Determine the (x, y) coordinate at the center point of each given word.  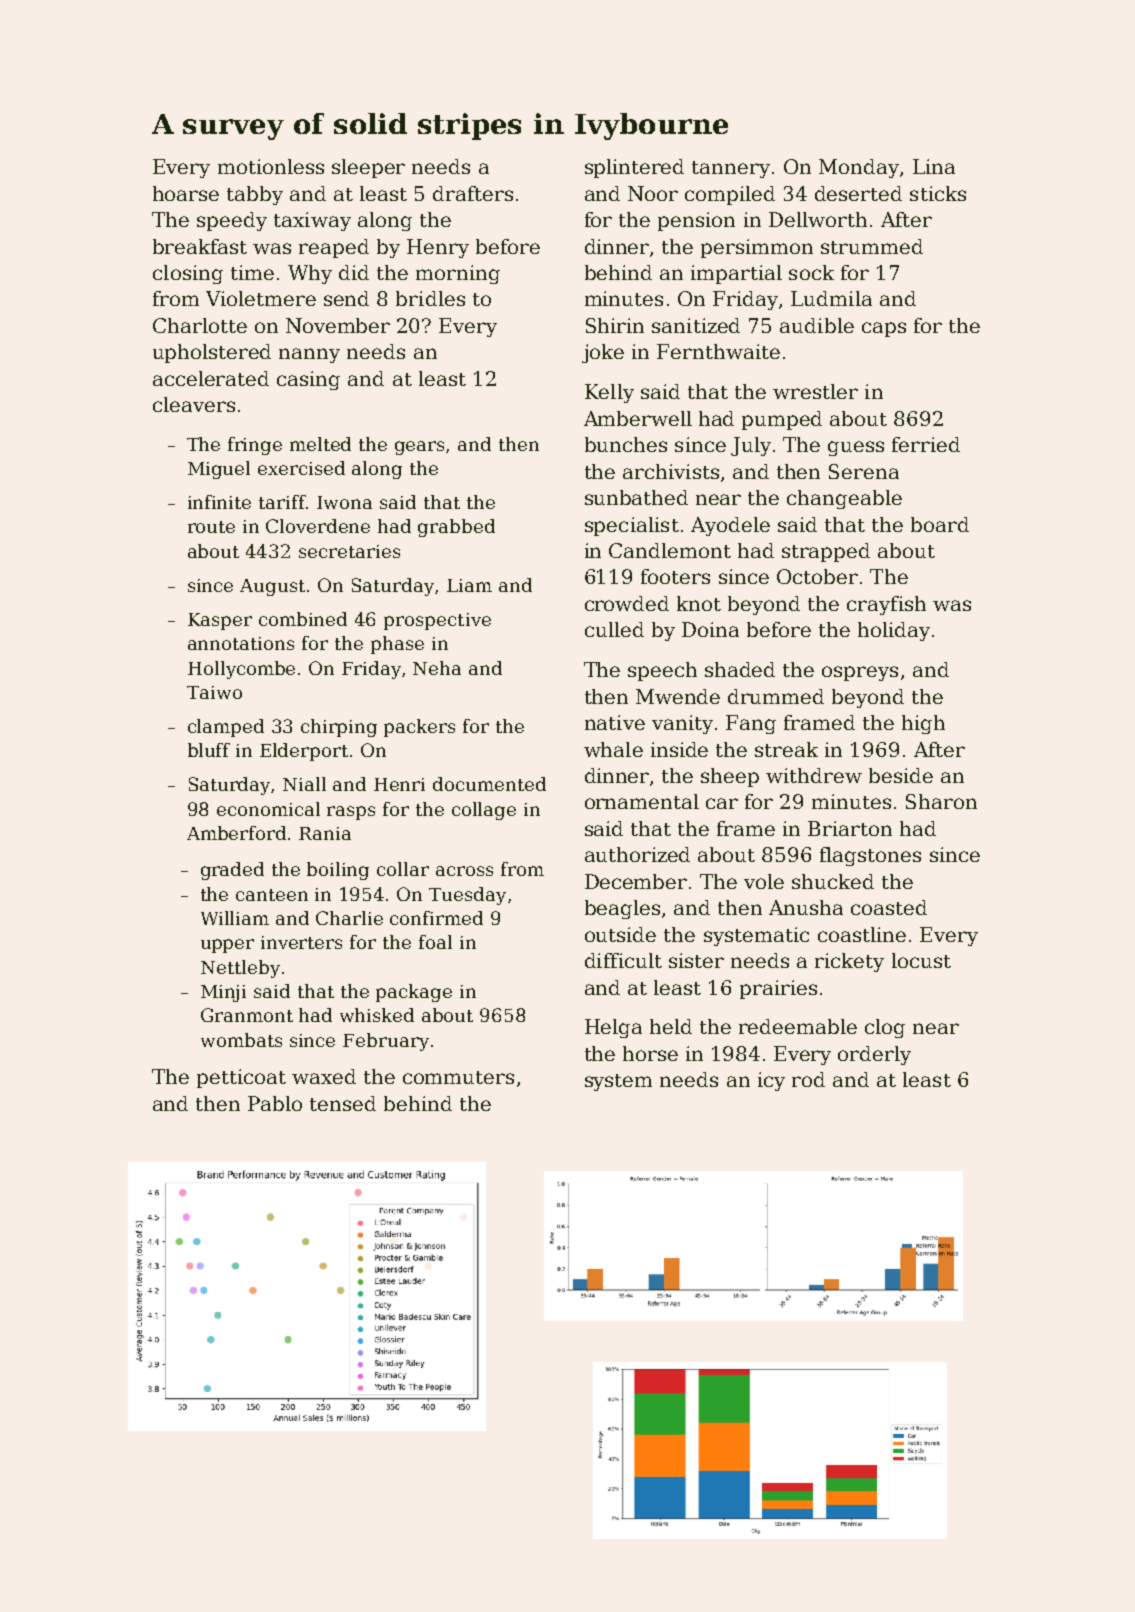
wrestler (815, 391)
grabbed (456, 528)
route (211, 527)
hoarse (186, 193)
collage (484, 811)
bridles (430, 298)
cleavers (194, 404)
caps (884, 329)
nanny (309, 355)
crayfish (886, 605)
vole (764, 881)
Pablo (275, 1103)
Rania (325, 833)
